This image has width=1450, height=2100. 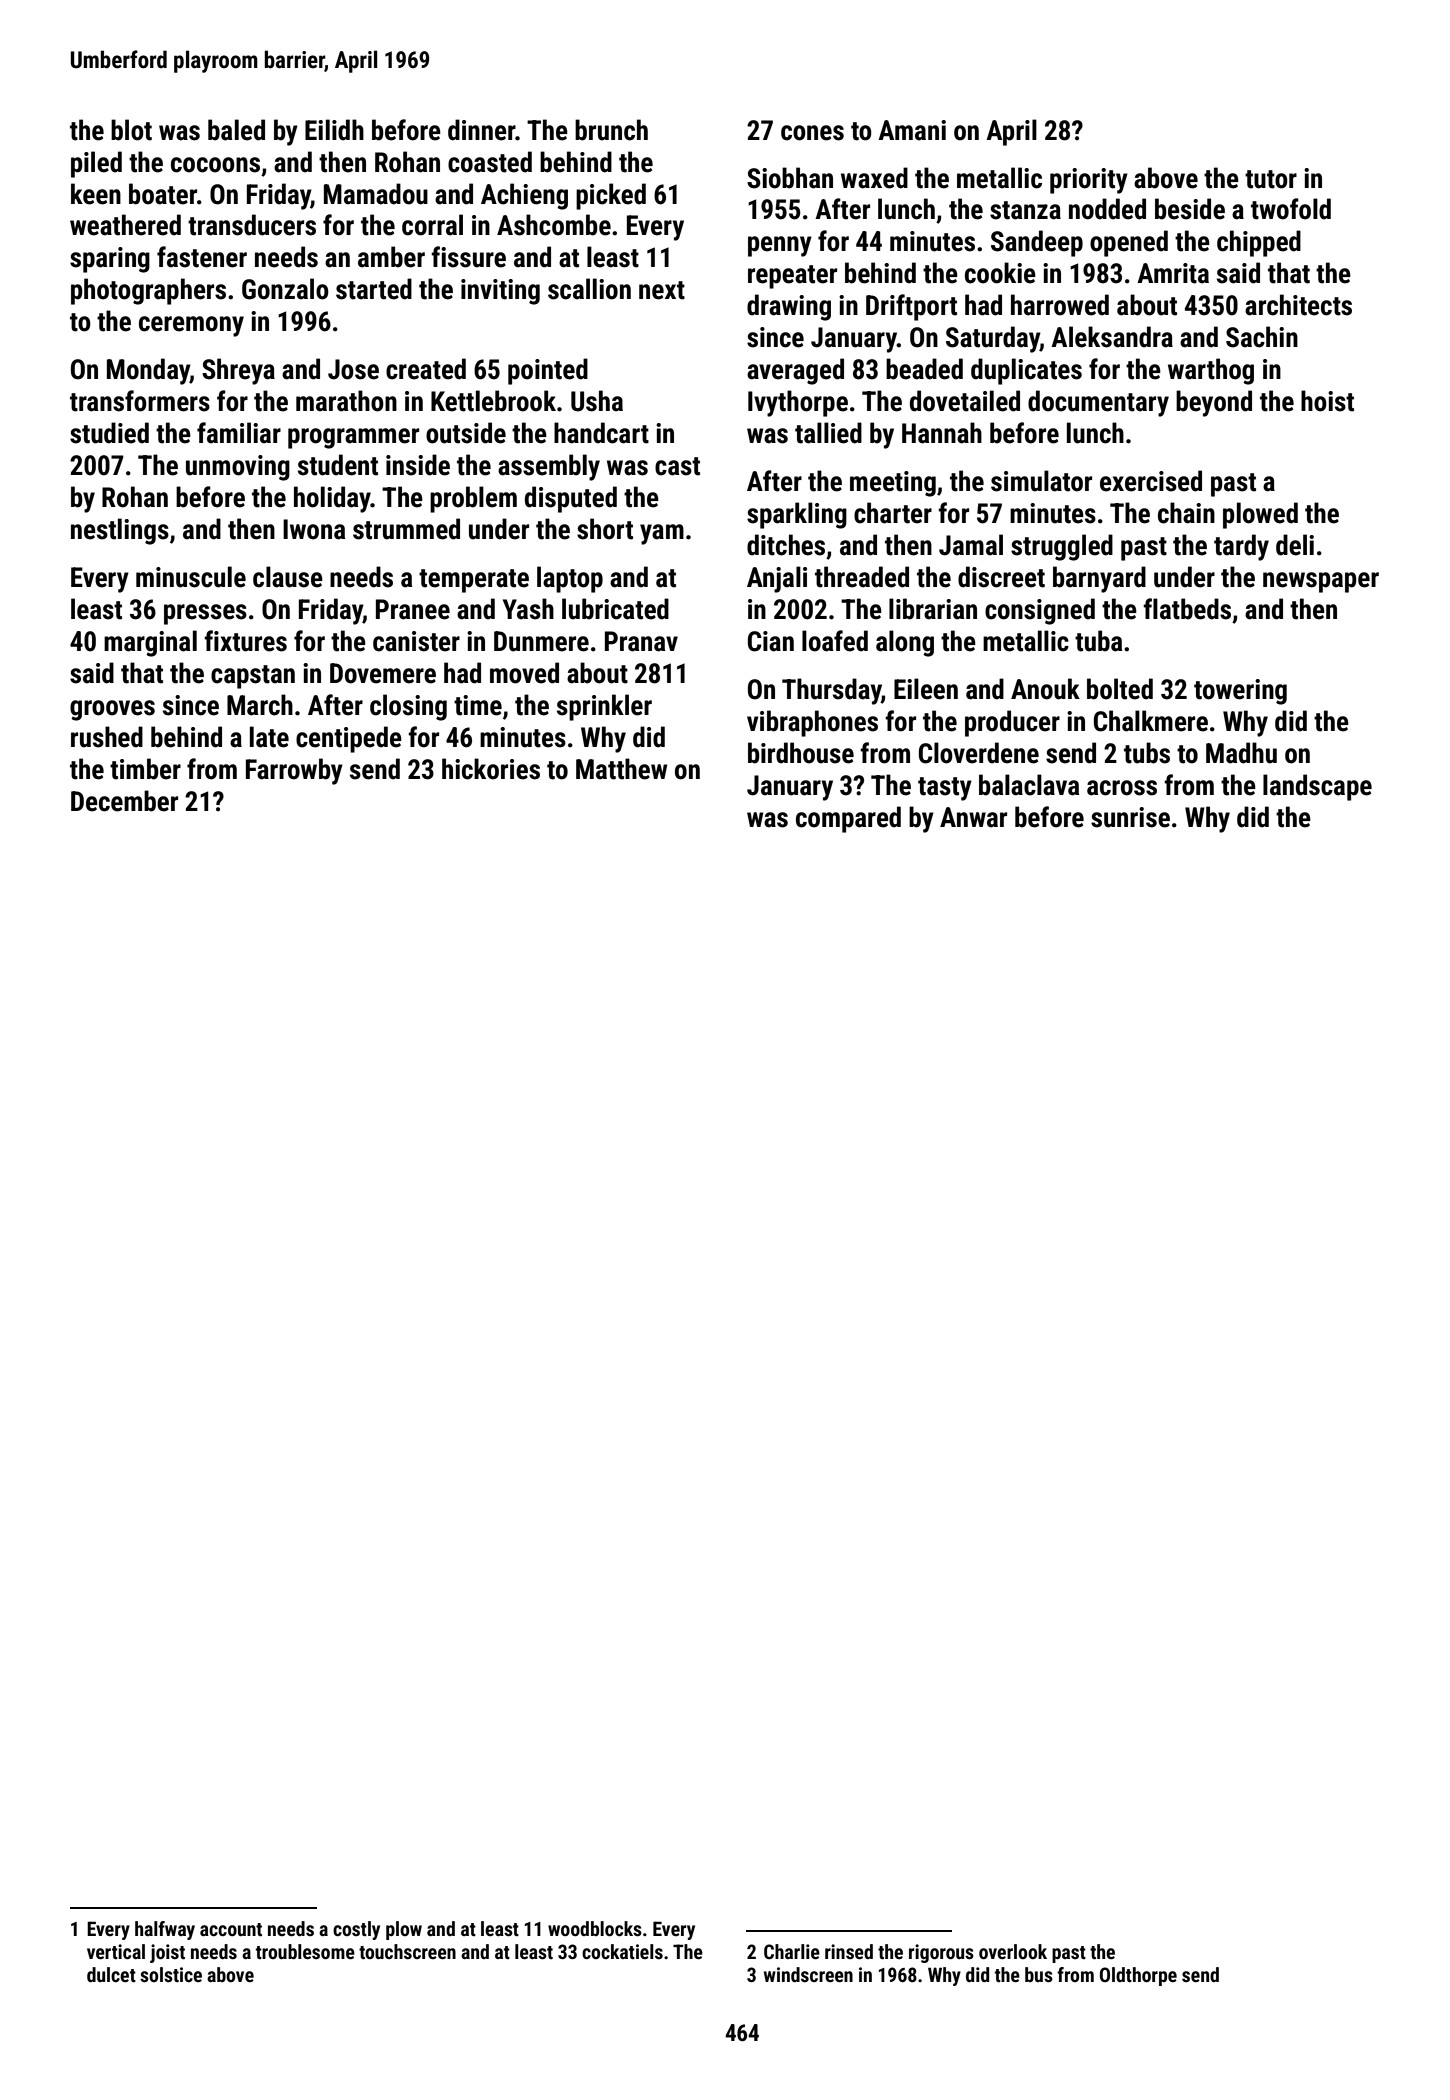 I want to click on Farrowby, so click(x=294, y=771).
